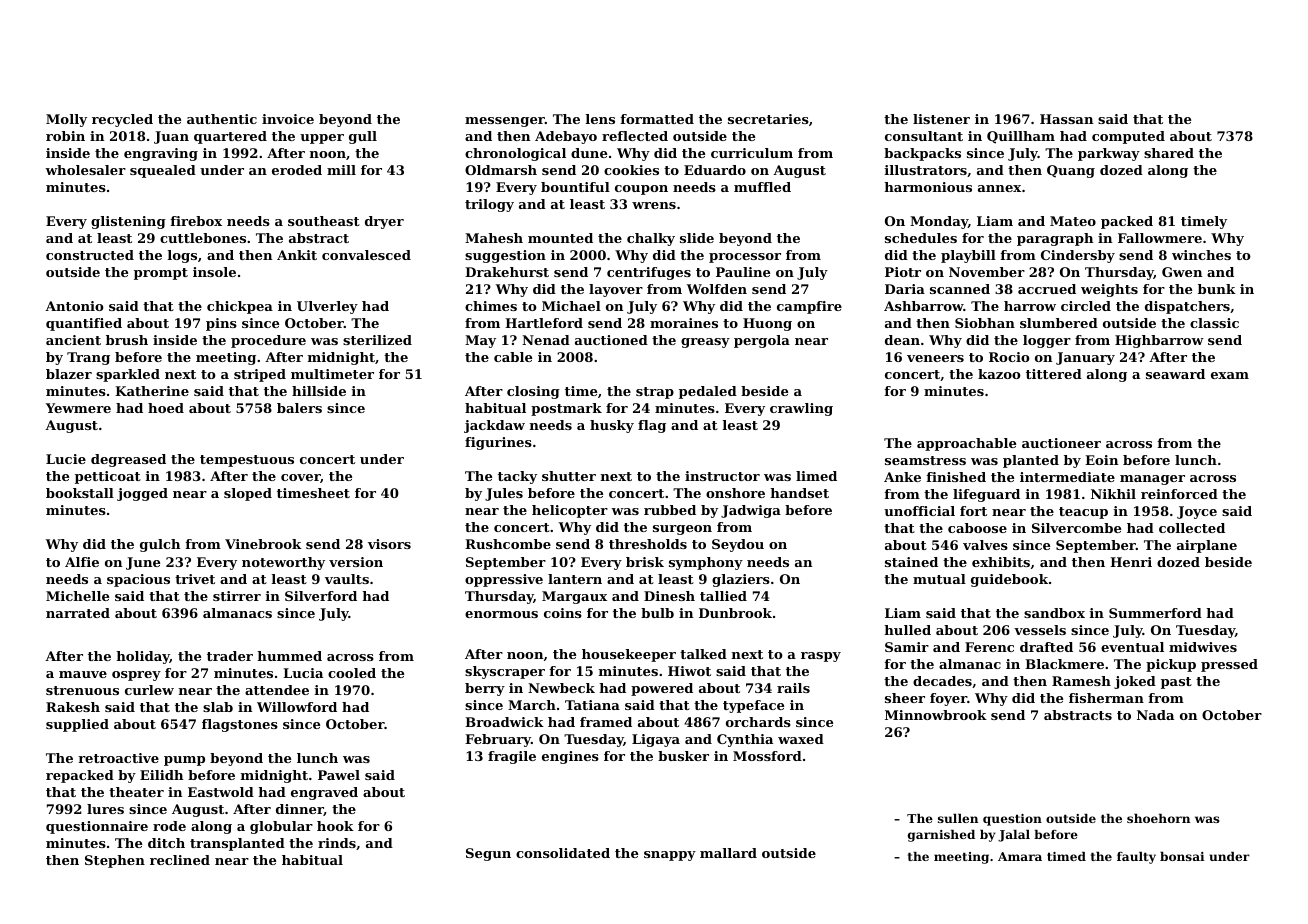 This screenshot has height=924, width=1308. Describe the element at coordinates (999, 188) in the screenshot. I see `annex` at that location.
